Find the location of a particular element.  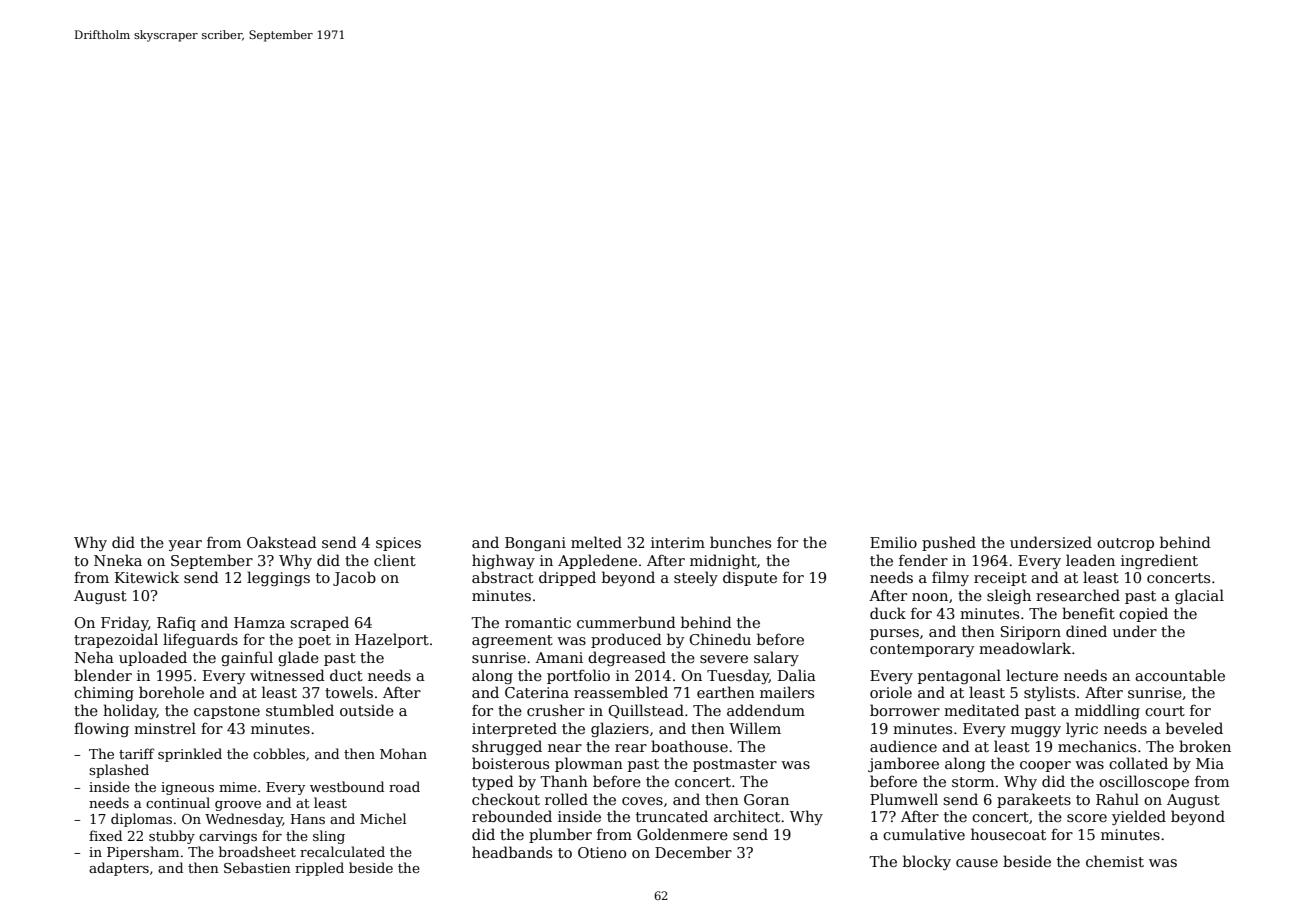

steely is located at coordinates (696, 578).
